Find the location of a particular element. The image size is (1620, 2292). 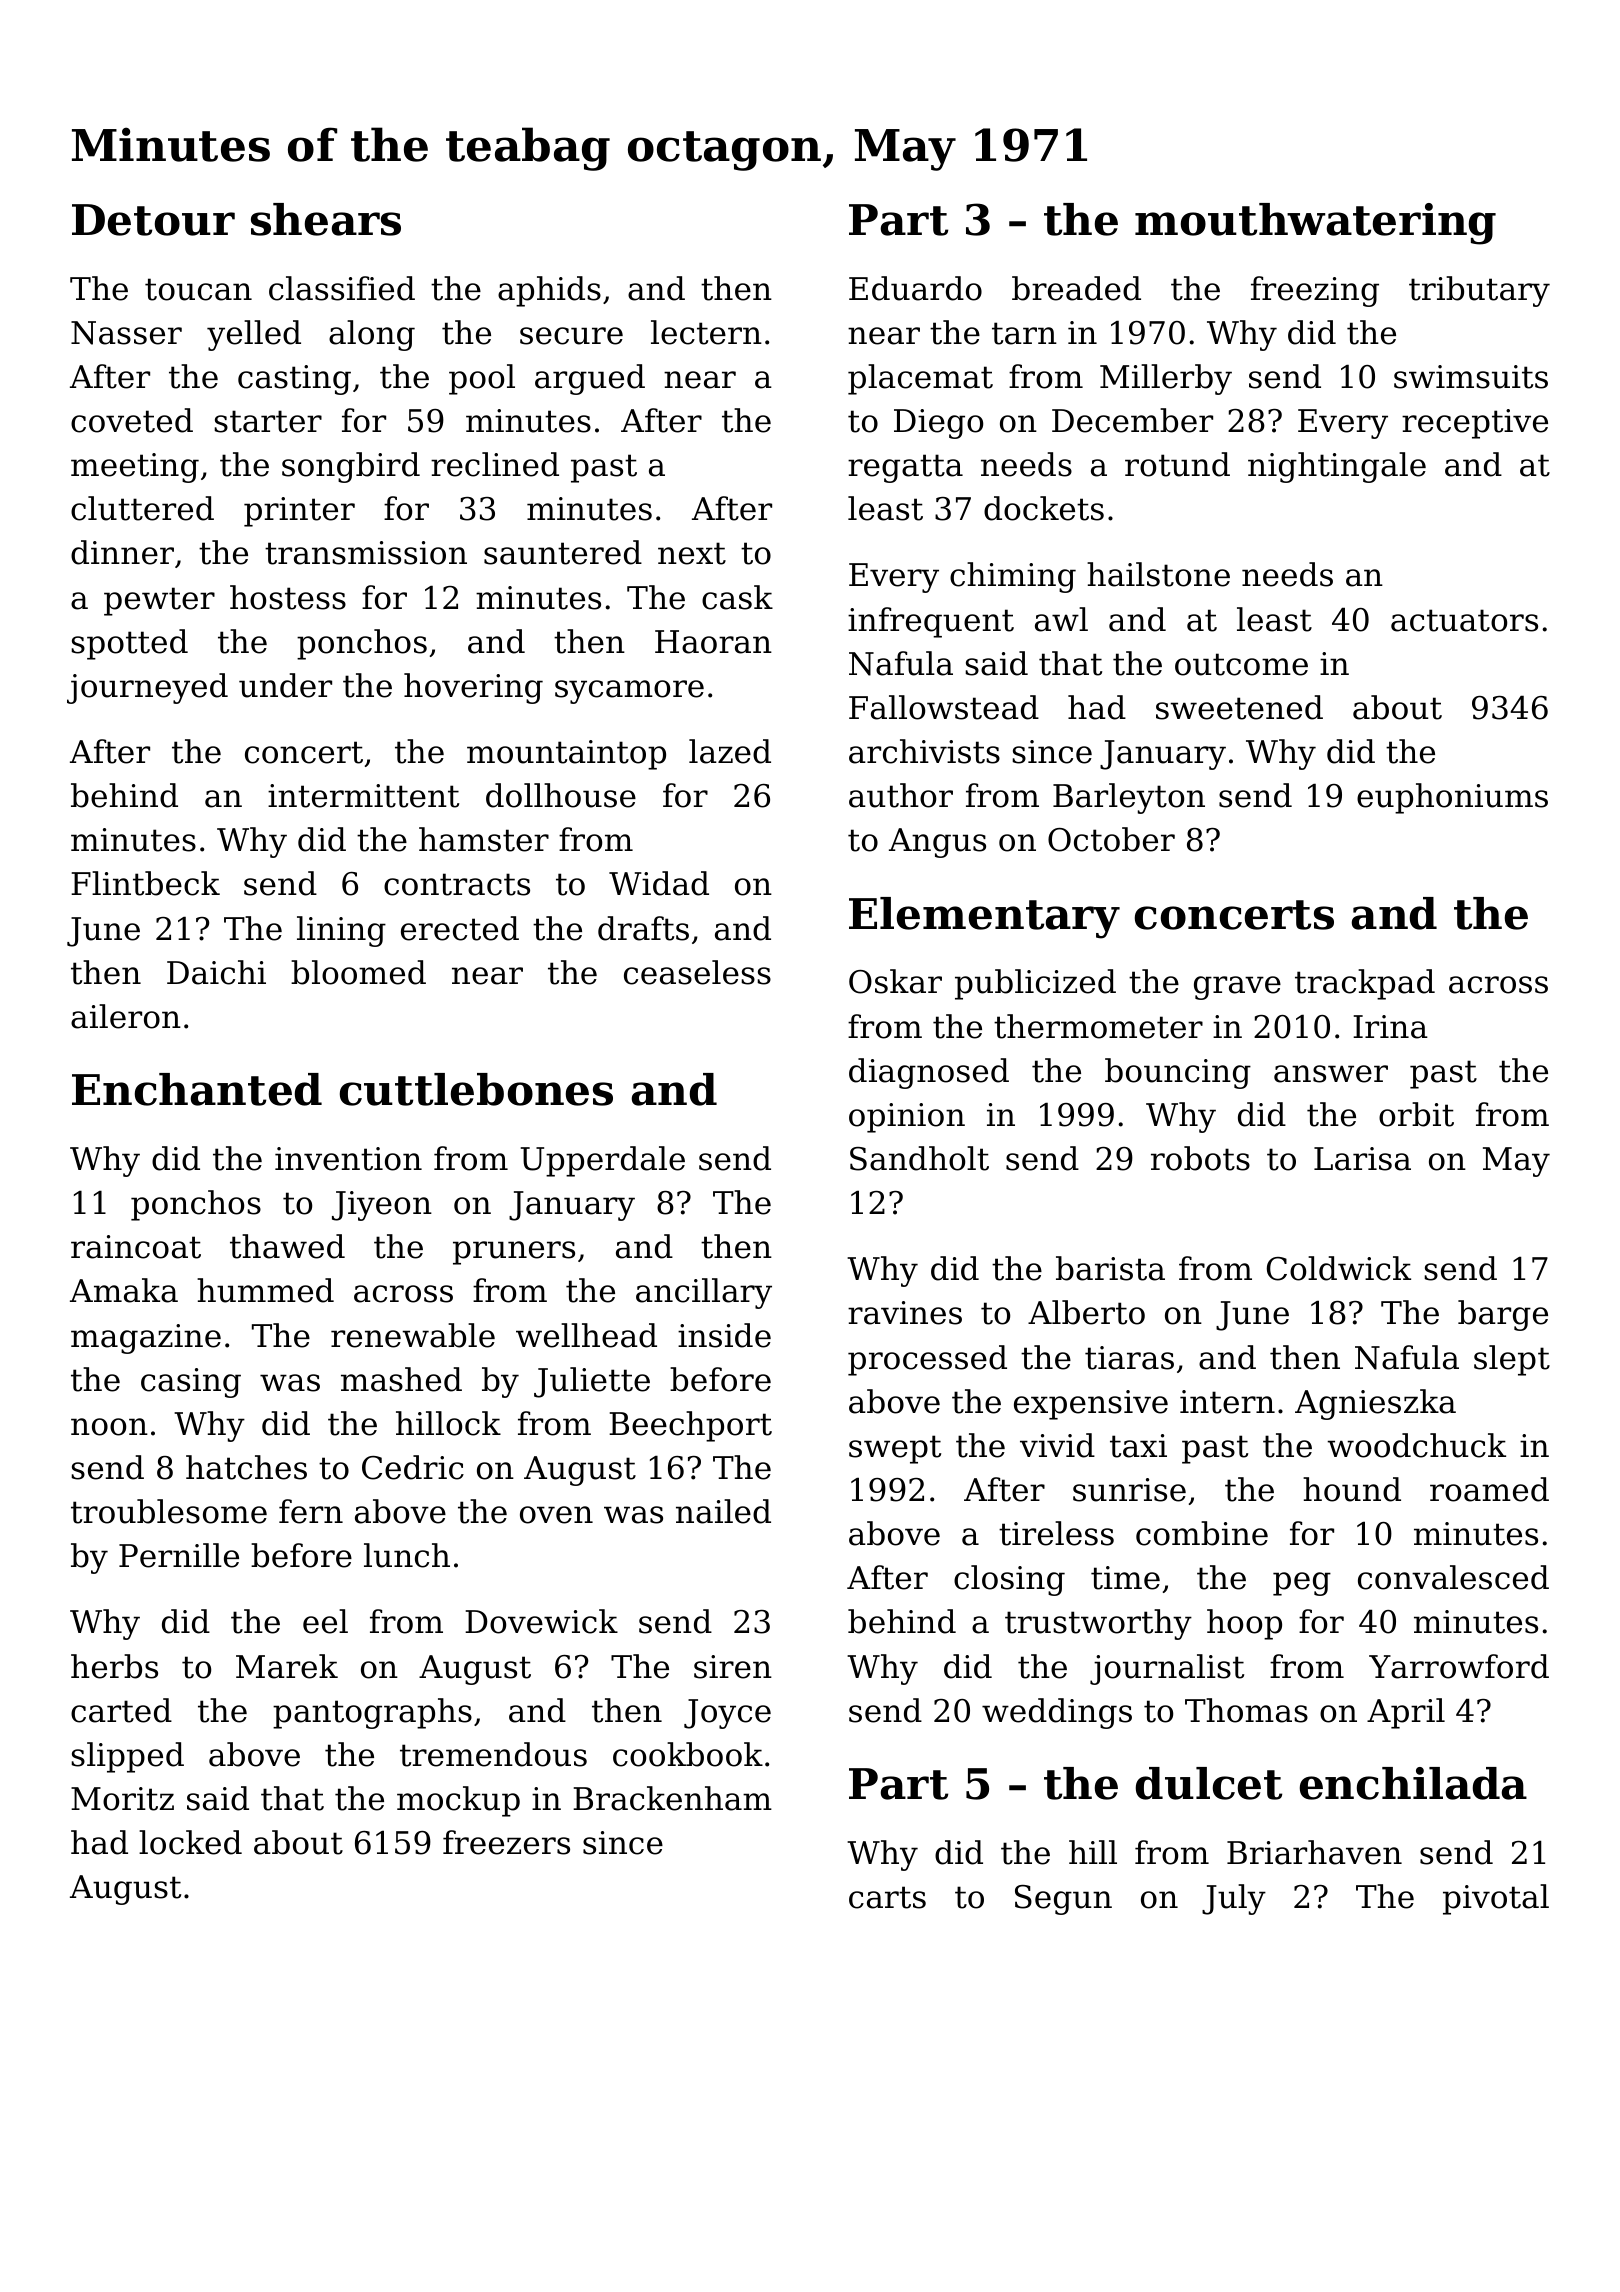

chiming is located at coordinates (1013, 577).
